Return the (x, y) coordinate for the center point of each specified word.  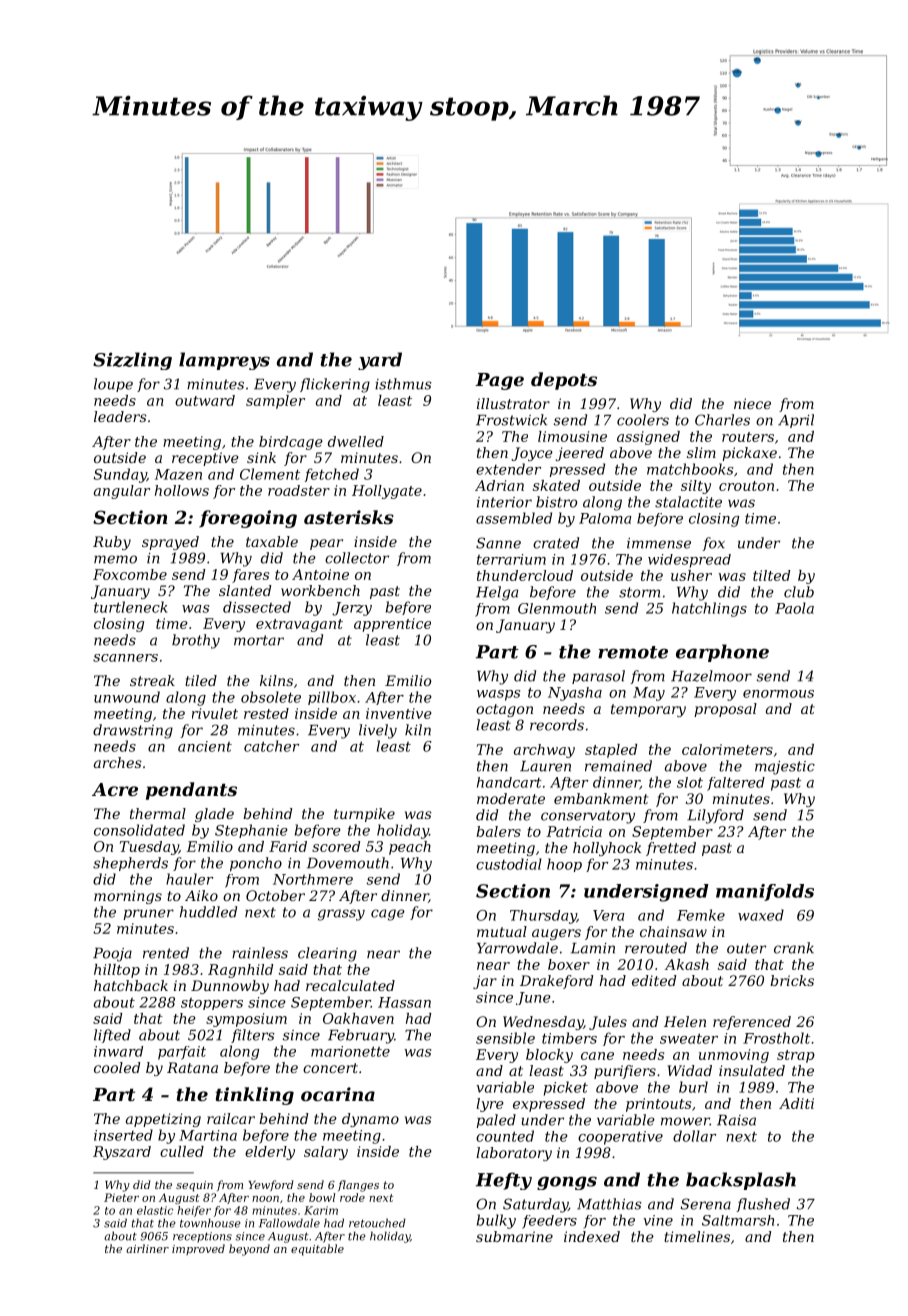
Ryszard (122, 1153)
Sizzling (132, 361)
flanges (358, 1186)
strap (796, 1056)
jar (485, 982)
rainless (260, 953)
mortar (259, 640)
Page (499, 381)
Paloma (605, 518)
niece (752, 403)
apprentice (392, 625)
